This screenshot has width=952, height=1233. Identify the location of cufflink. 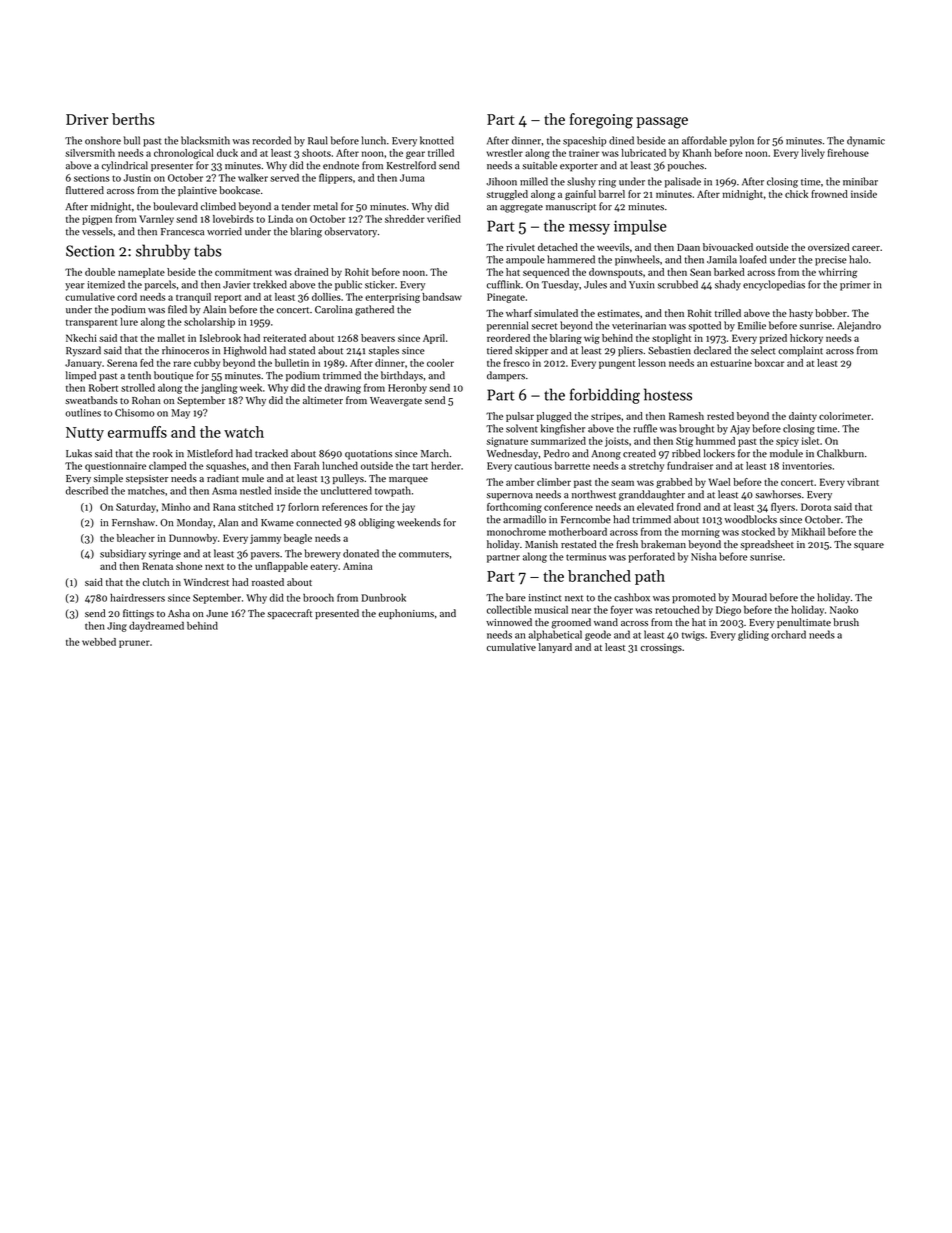
(503, 284).
